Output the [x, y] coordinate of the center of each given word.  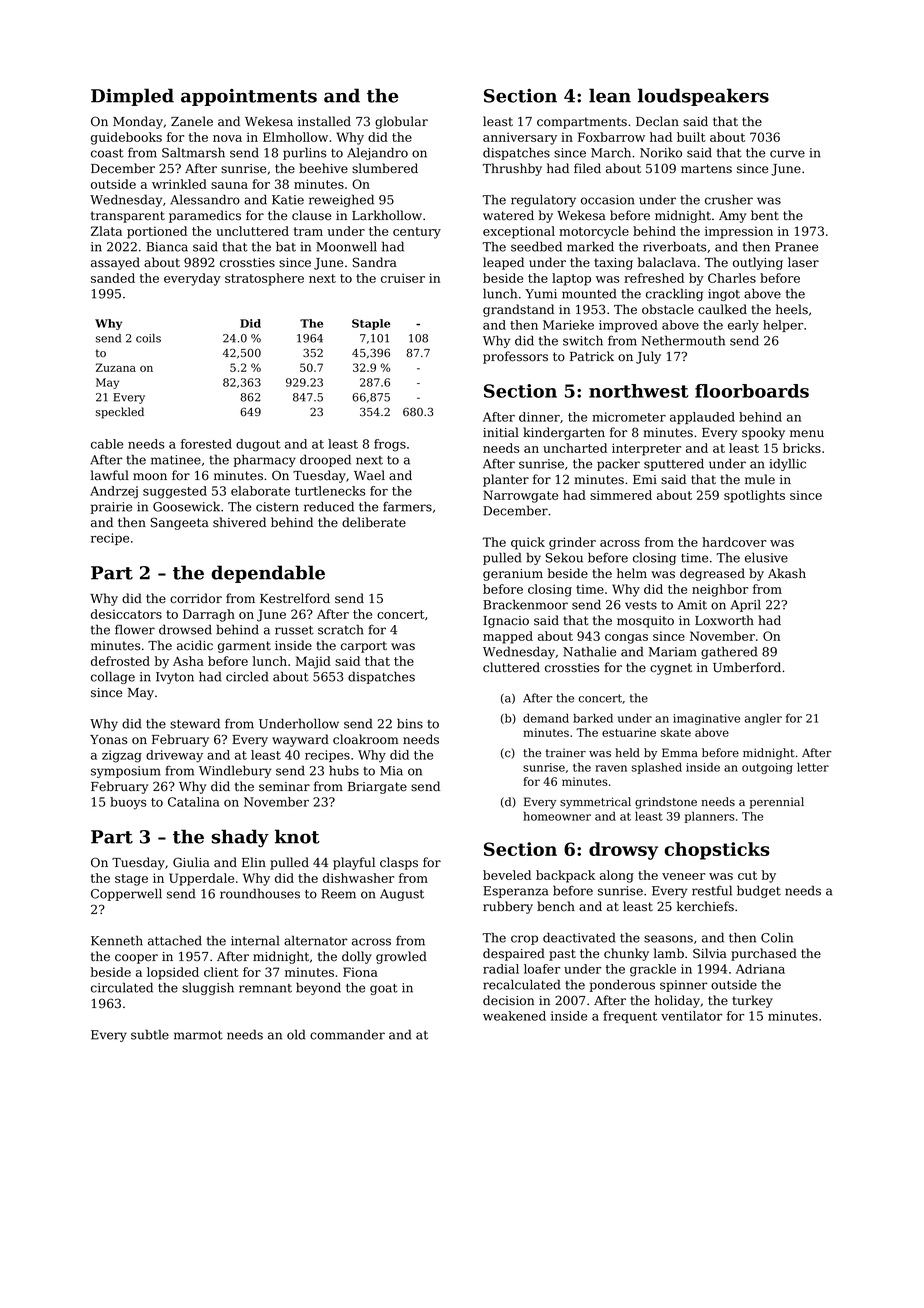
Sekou [564, 558]
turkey [752, 1001]
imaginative [706, 719]
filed [587, 168]
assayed [115, 263]
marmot [198, 1035]
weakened [514, 1016]
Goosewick [186, 507]
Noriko [661, 153]
